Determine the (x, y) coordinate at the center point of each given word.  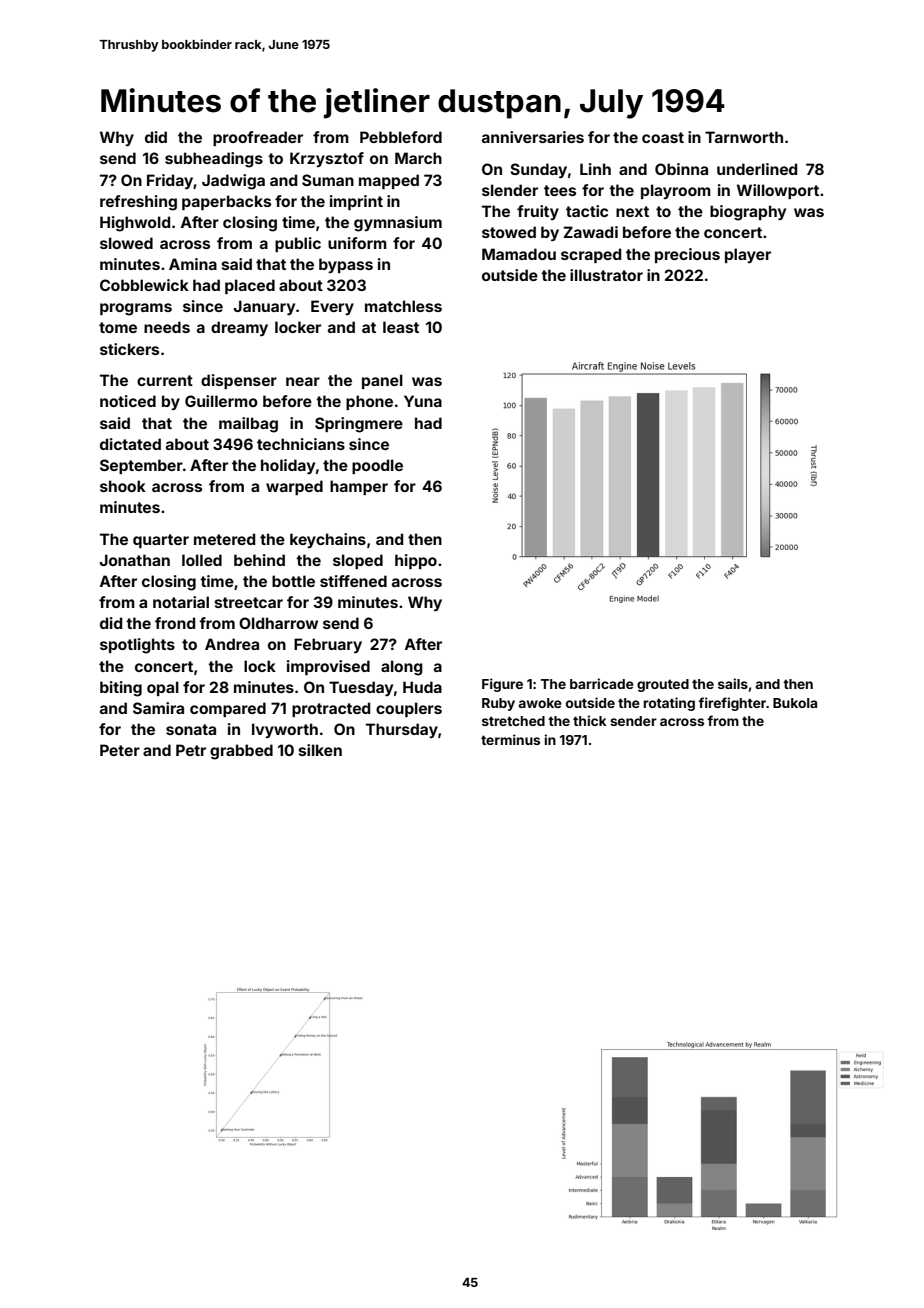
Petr (191, 750)
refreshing (138, 203)
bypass (346, 265)
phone (369, 402)
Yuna (423, 401)
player (748, 255)
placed (250, 286)
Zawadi (591, 232)
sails (733, 683)
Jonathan (135, 560)
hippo (416, 561)
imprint (356, 202)
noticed (128, 401)
